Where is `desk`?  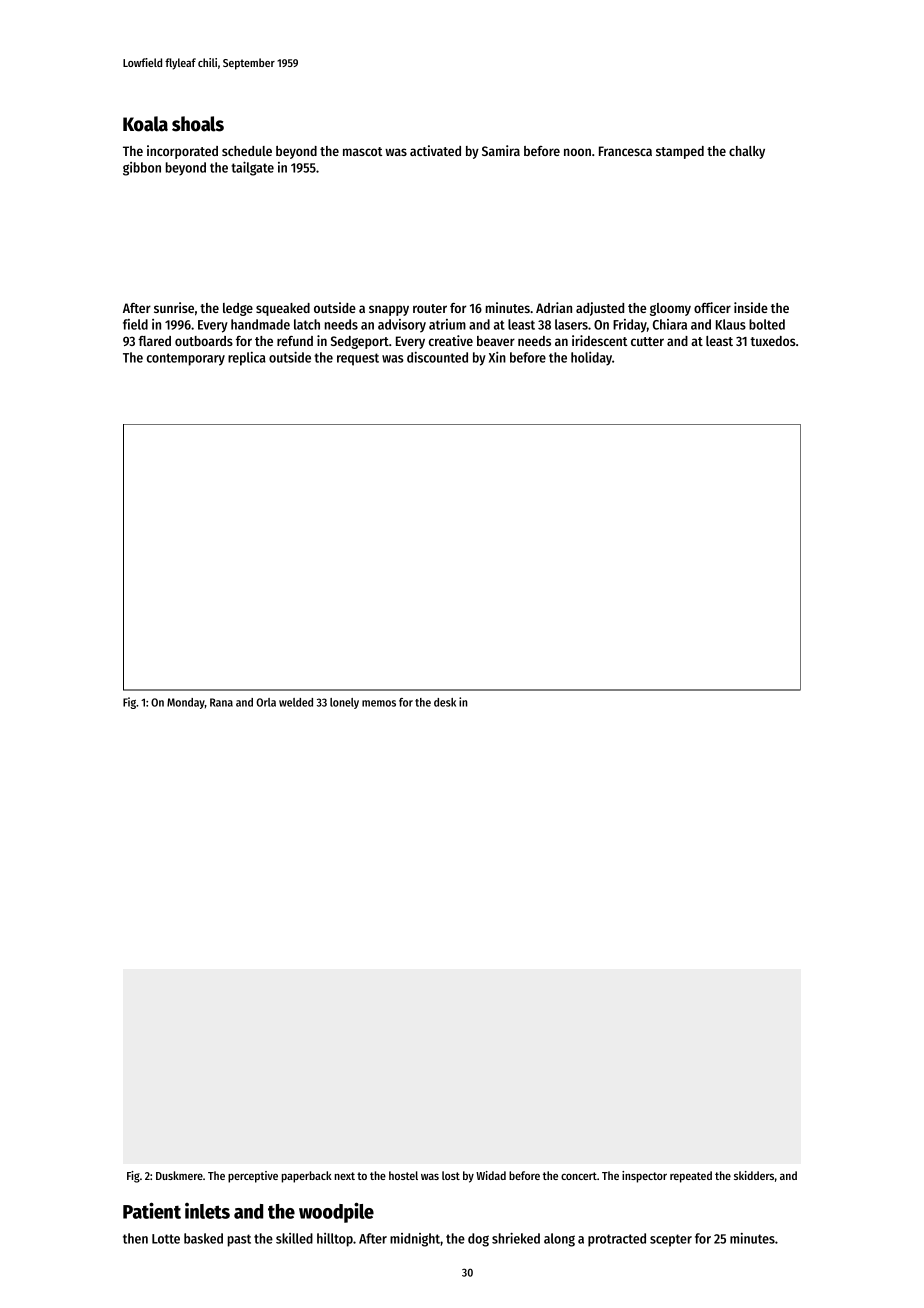 desk is located at coordinates (445, 702).
